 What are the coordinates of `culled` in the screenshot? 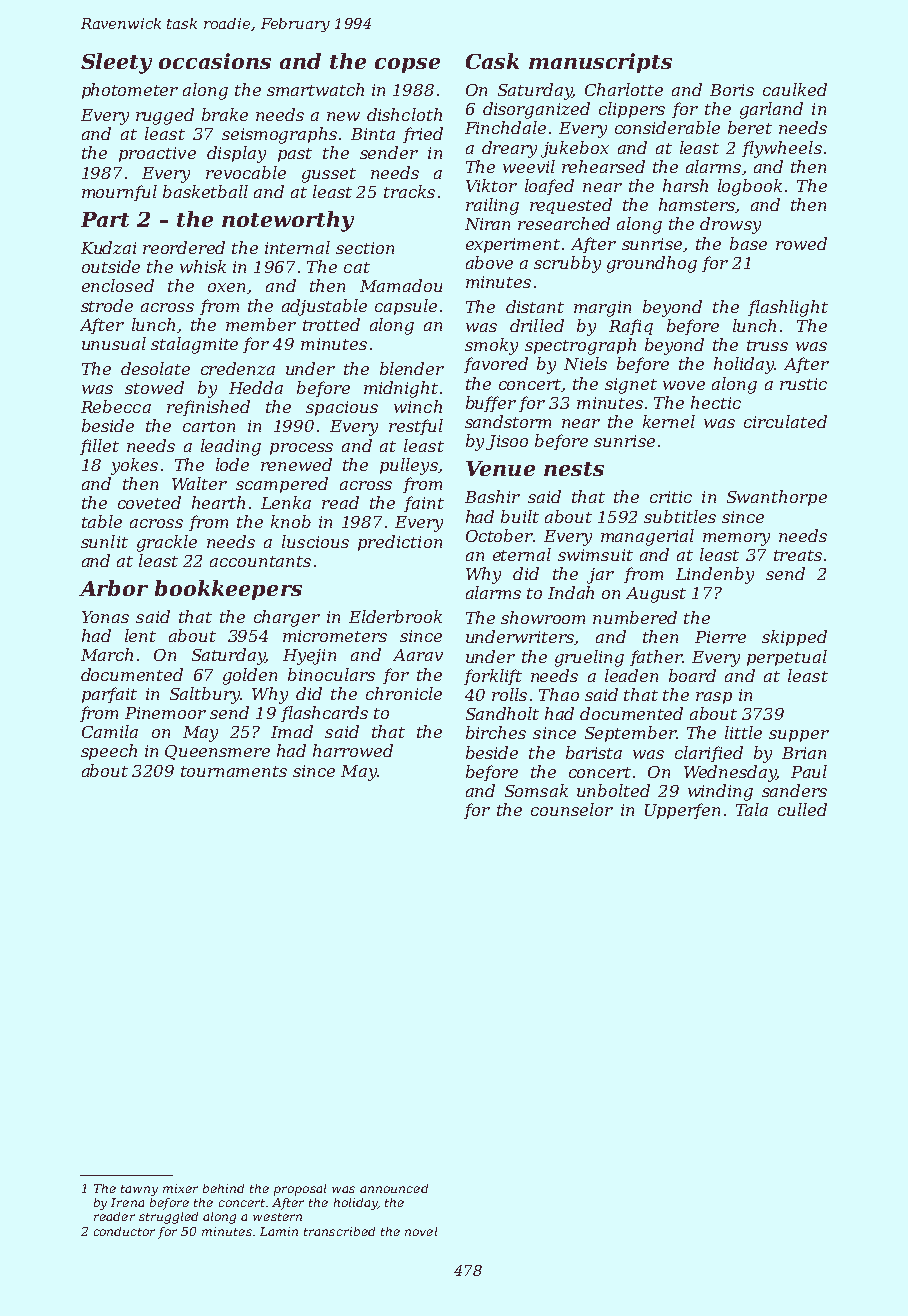 It's located at (802, 809).
